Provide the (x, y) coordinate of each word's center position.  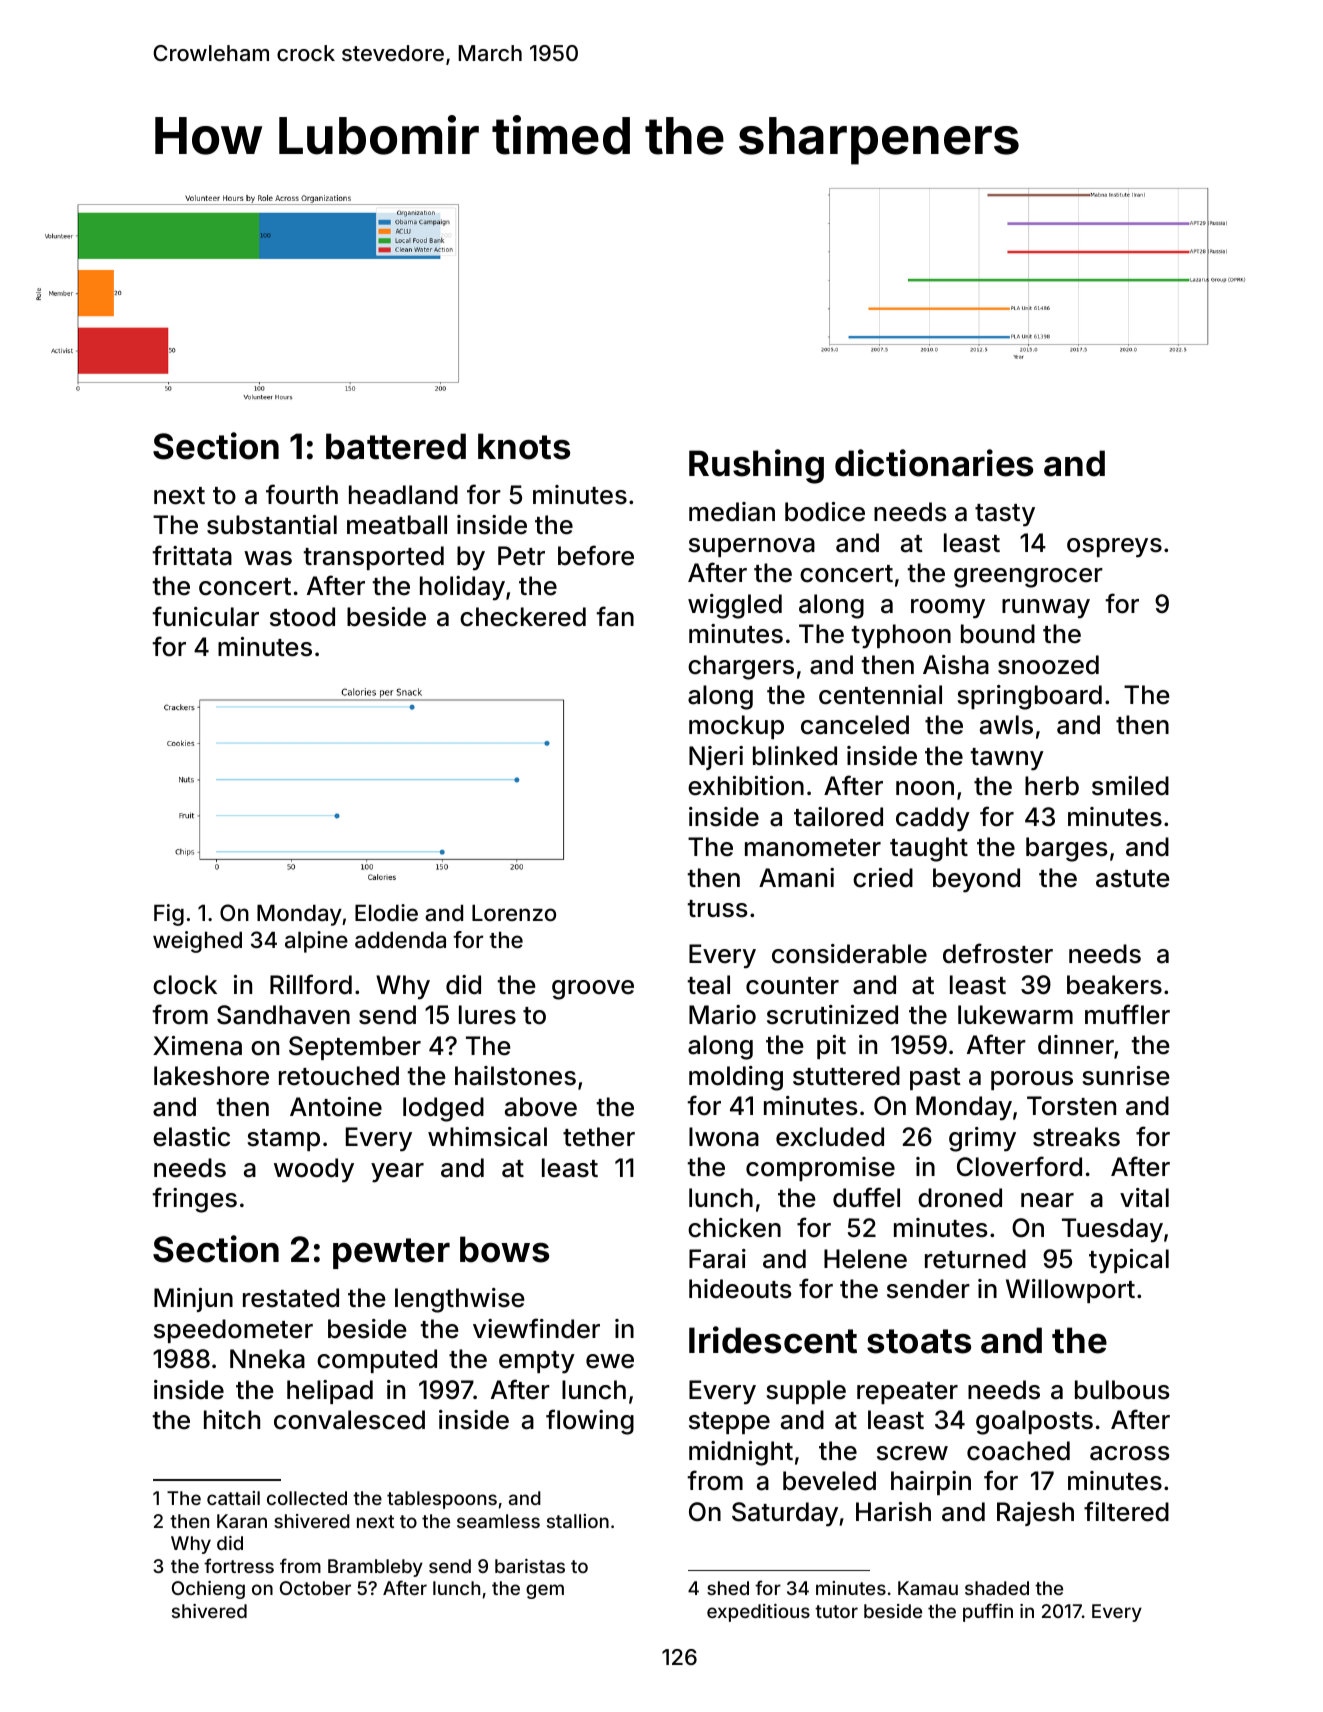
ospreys (1114, 548)
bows (504, 1249)
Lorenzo (514, 912)
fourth (302, 494)
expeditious (758, 1613)
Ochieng (208, 1590)
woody (314, 1170)
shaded (997, 1588)
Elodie (386, 912)
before (596, 555)
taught (929, 849)
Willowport (1070, 1291)
